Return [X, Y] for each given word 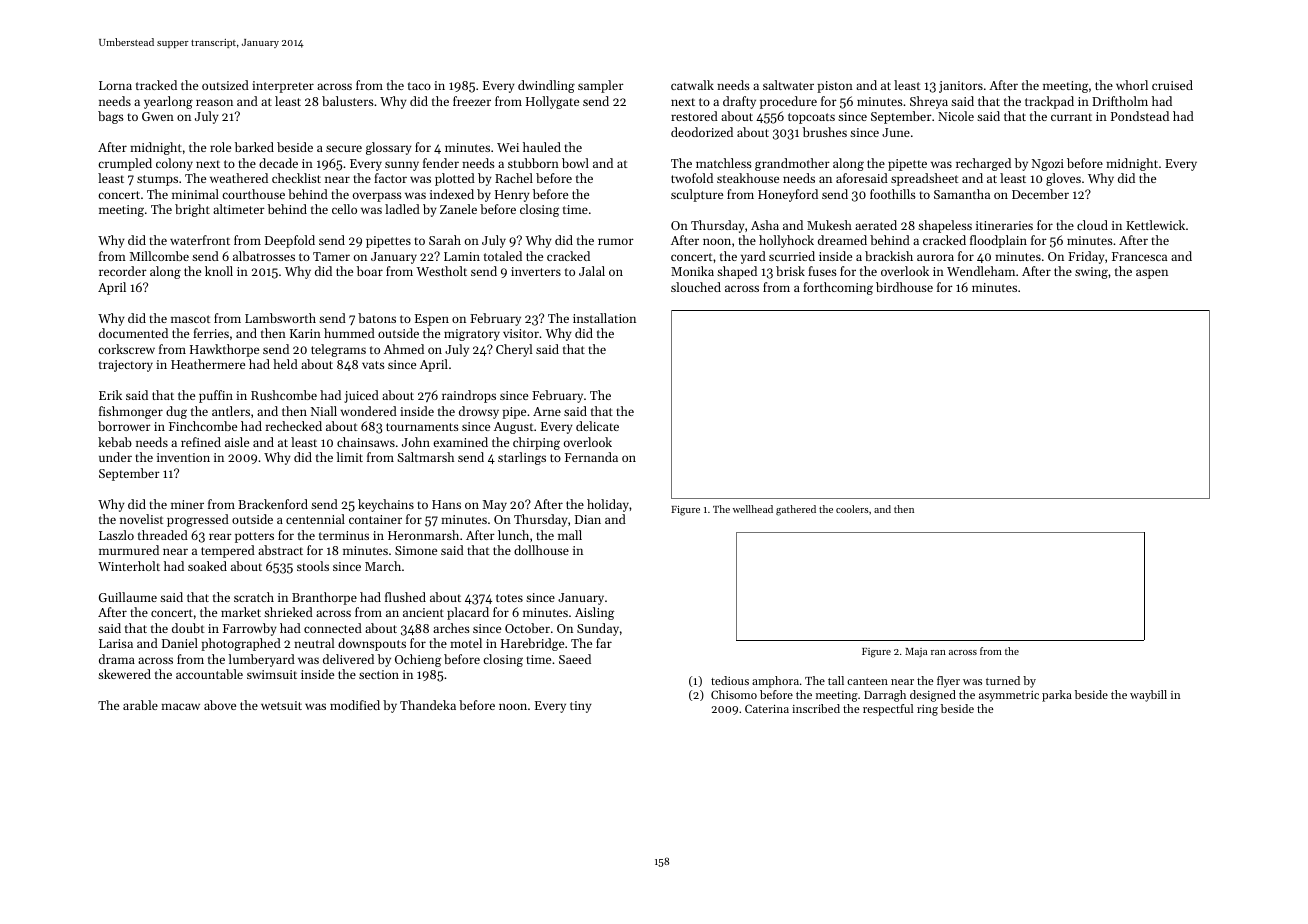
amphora [775, 682]
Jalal [592, 271]
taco [419, 86]
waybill [1148, 696]
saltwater [788, 85]
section [379, 674]
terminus [344, 535]
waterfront [200, 240]
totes [509, 598]
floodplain [998, 241]
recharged [983, 164]
